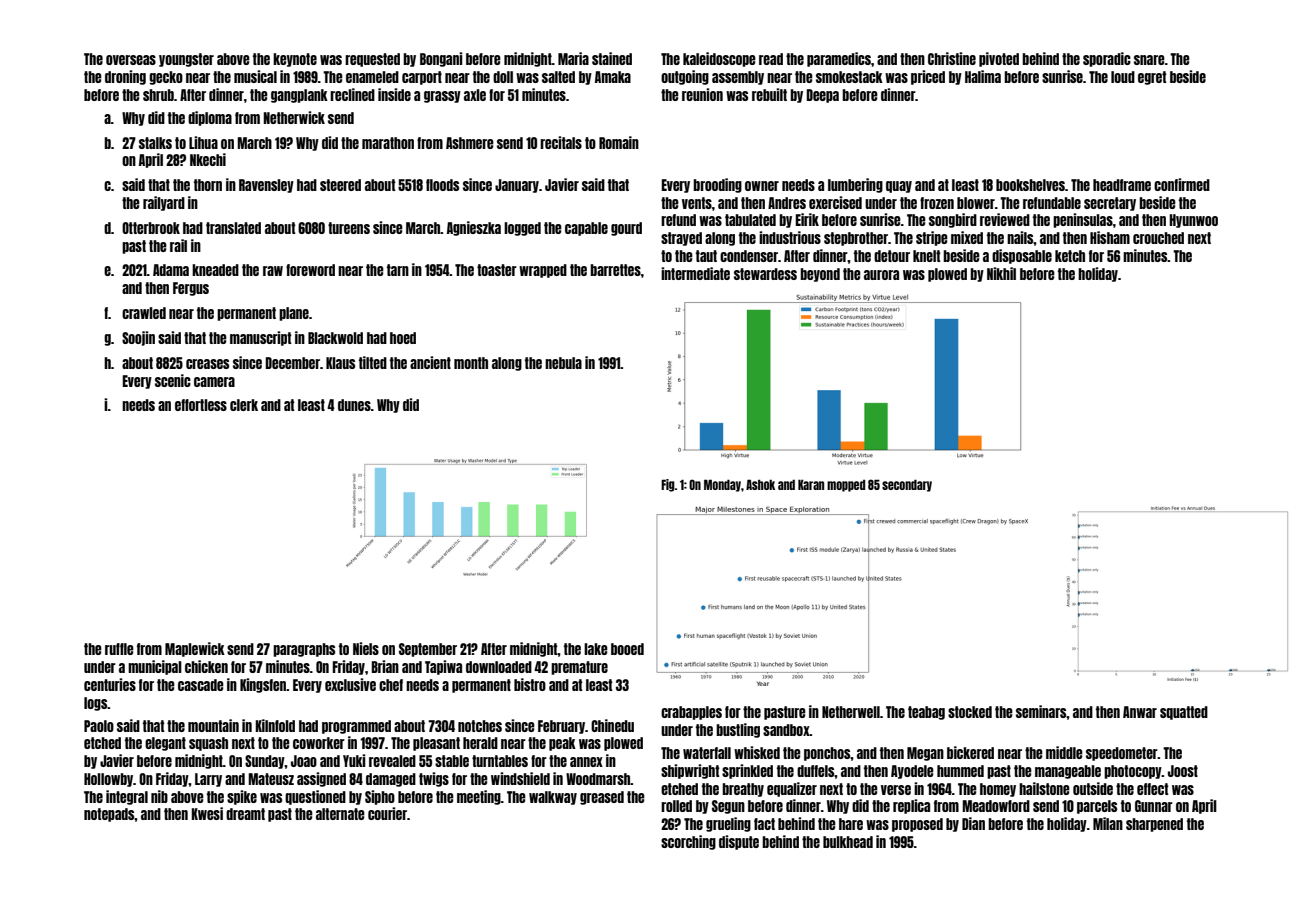  Describe the element at coordinates (970, 712) in the screenshot. I see `stocked` at that location.
